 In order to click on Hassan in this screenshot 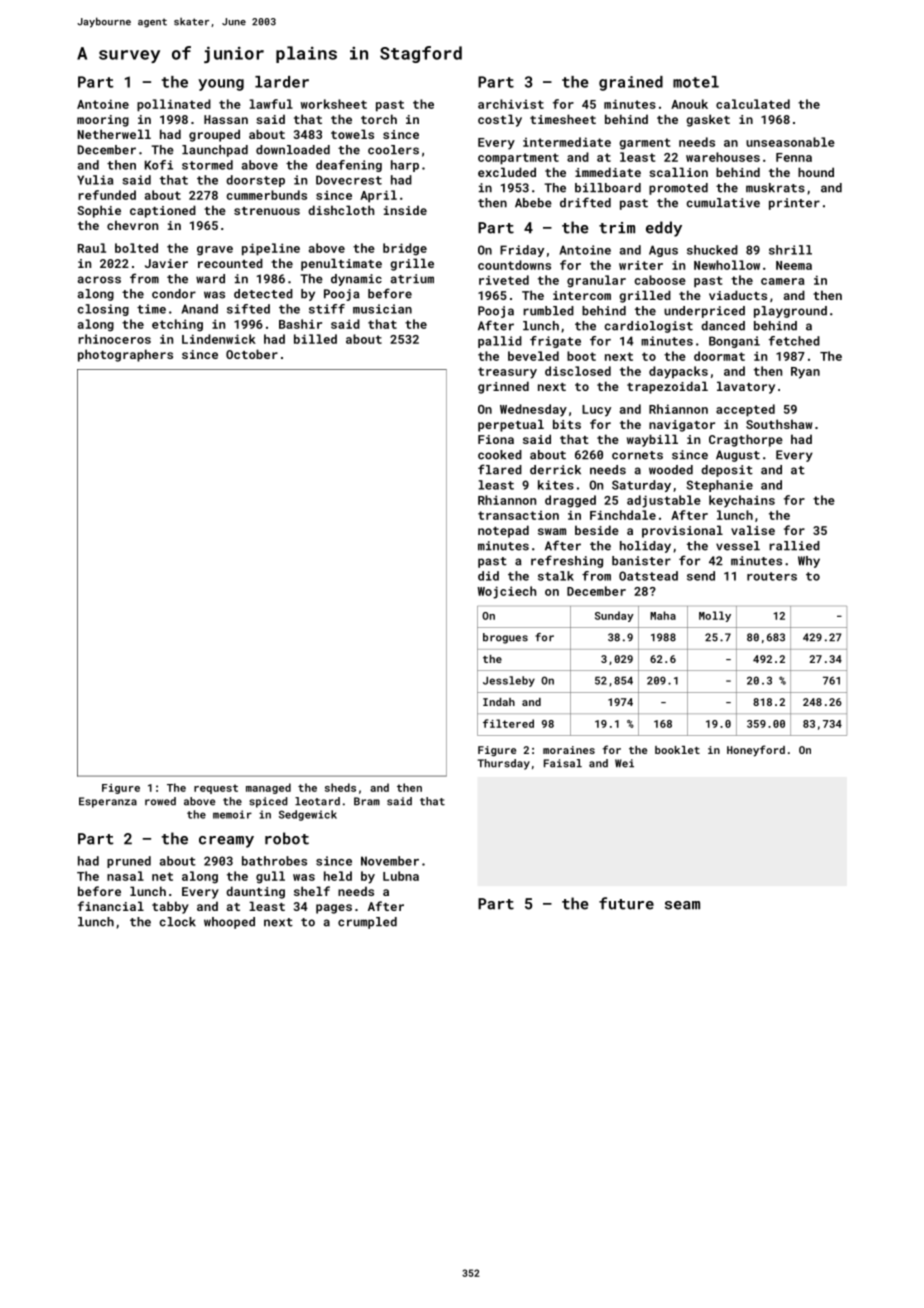, I will do `click(226, 119)`.
